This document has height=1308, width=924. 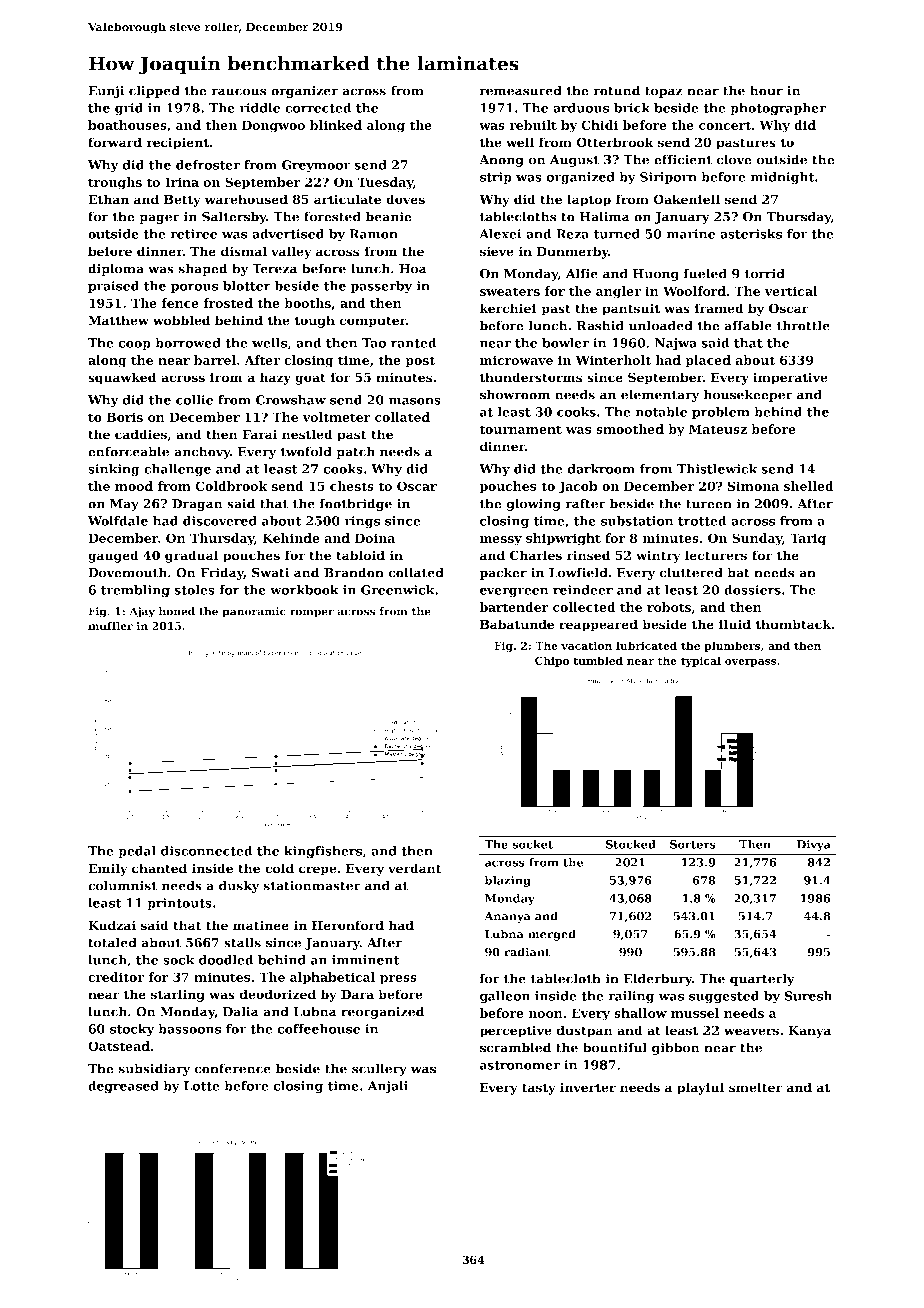 I want to click on articulate, so click(x=347, y=199).
